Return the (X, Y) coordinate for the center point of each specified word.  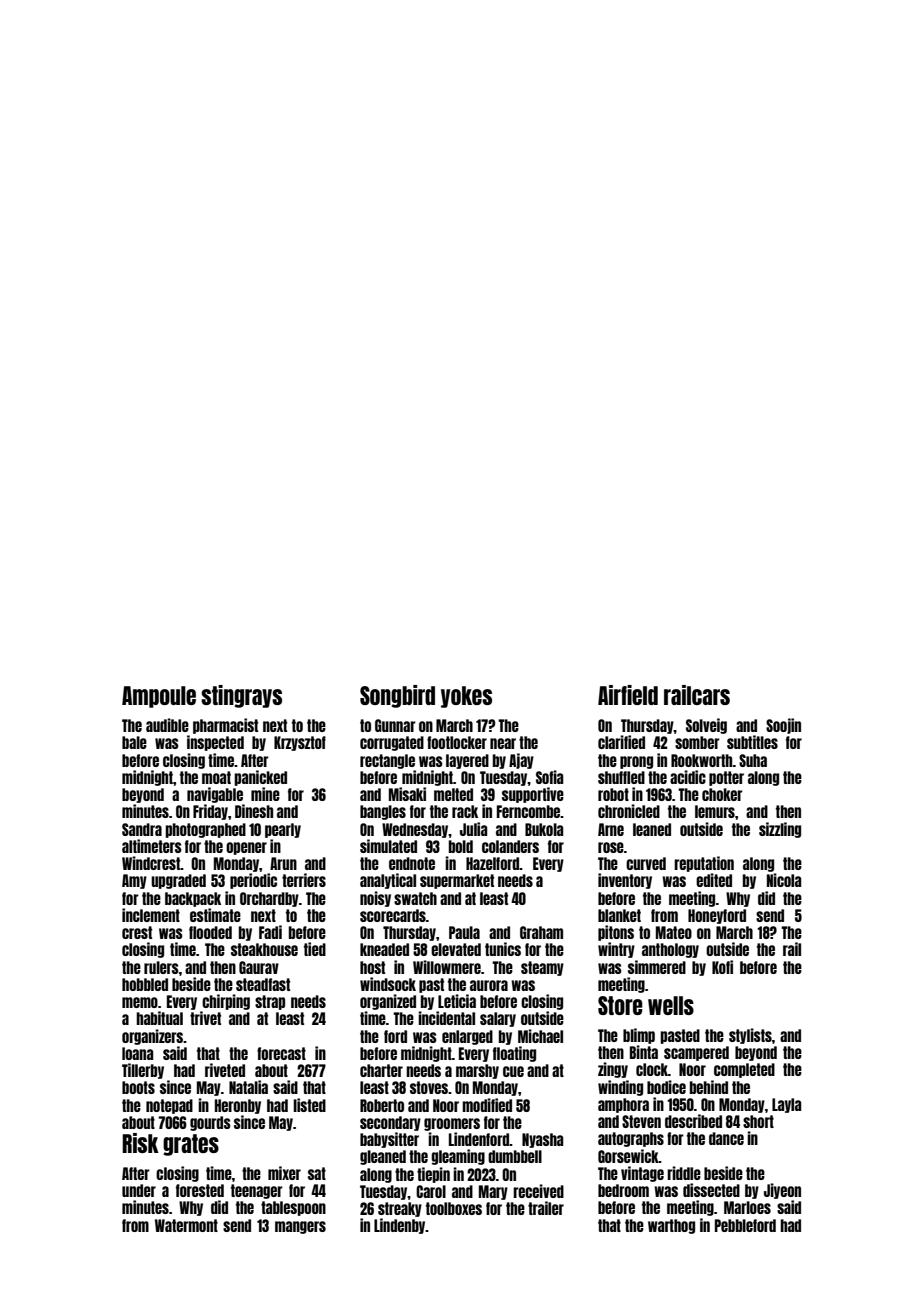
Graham (541, 932)
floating (514, 1054)
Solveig (706, 726)
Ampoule (159, 697)
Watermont (186, 1225)
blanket (619, 915)
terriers (304, 880)
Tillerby (143, 1071)
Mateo (674, 932)
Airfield (628, 695)
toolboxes (454, 1208)
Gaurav (259, 967)
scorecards (393, 915)
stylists (750, 1036)
